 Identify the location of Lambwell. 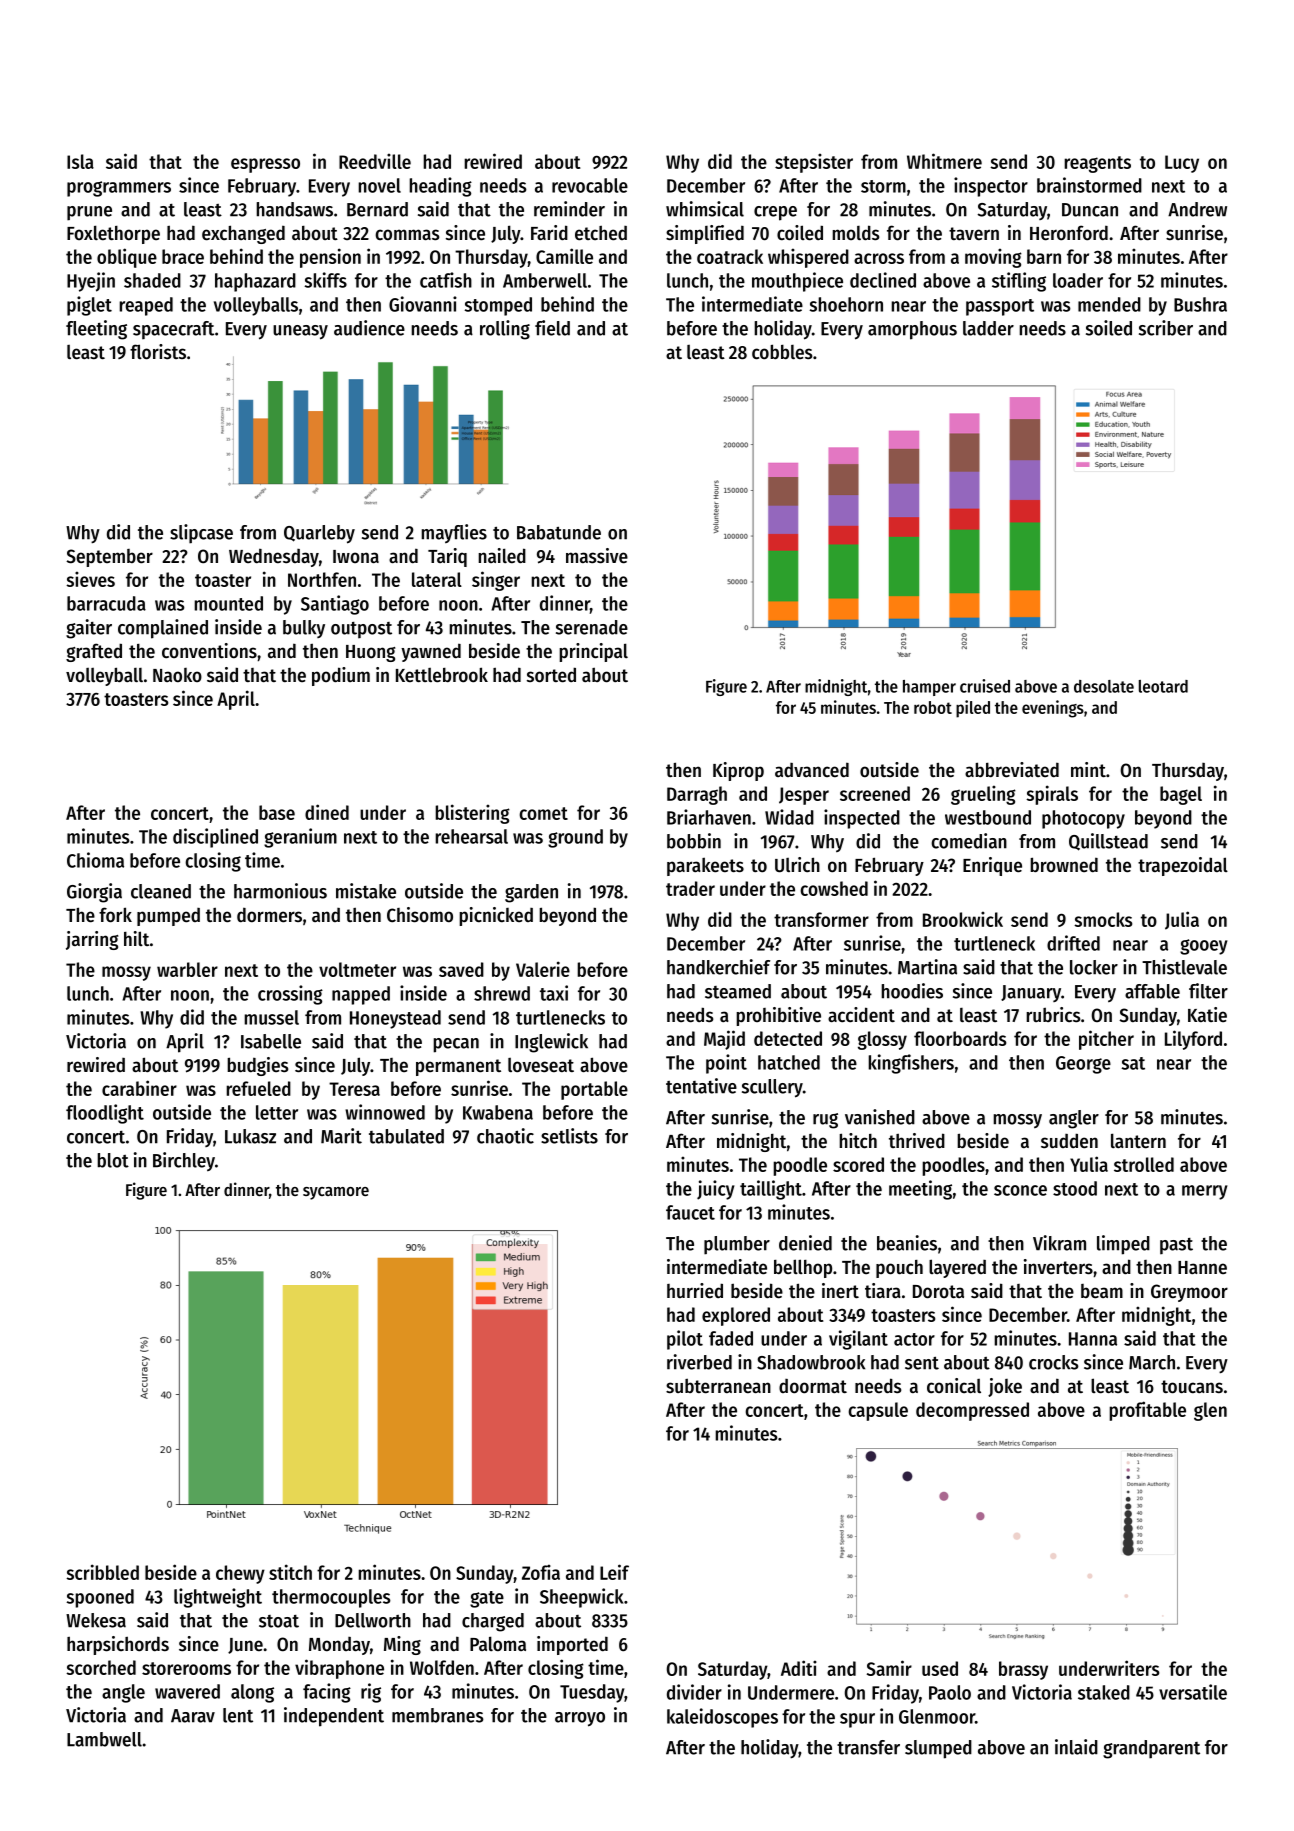
(104, 1739).
